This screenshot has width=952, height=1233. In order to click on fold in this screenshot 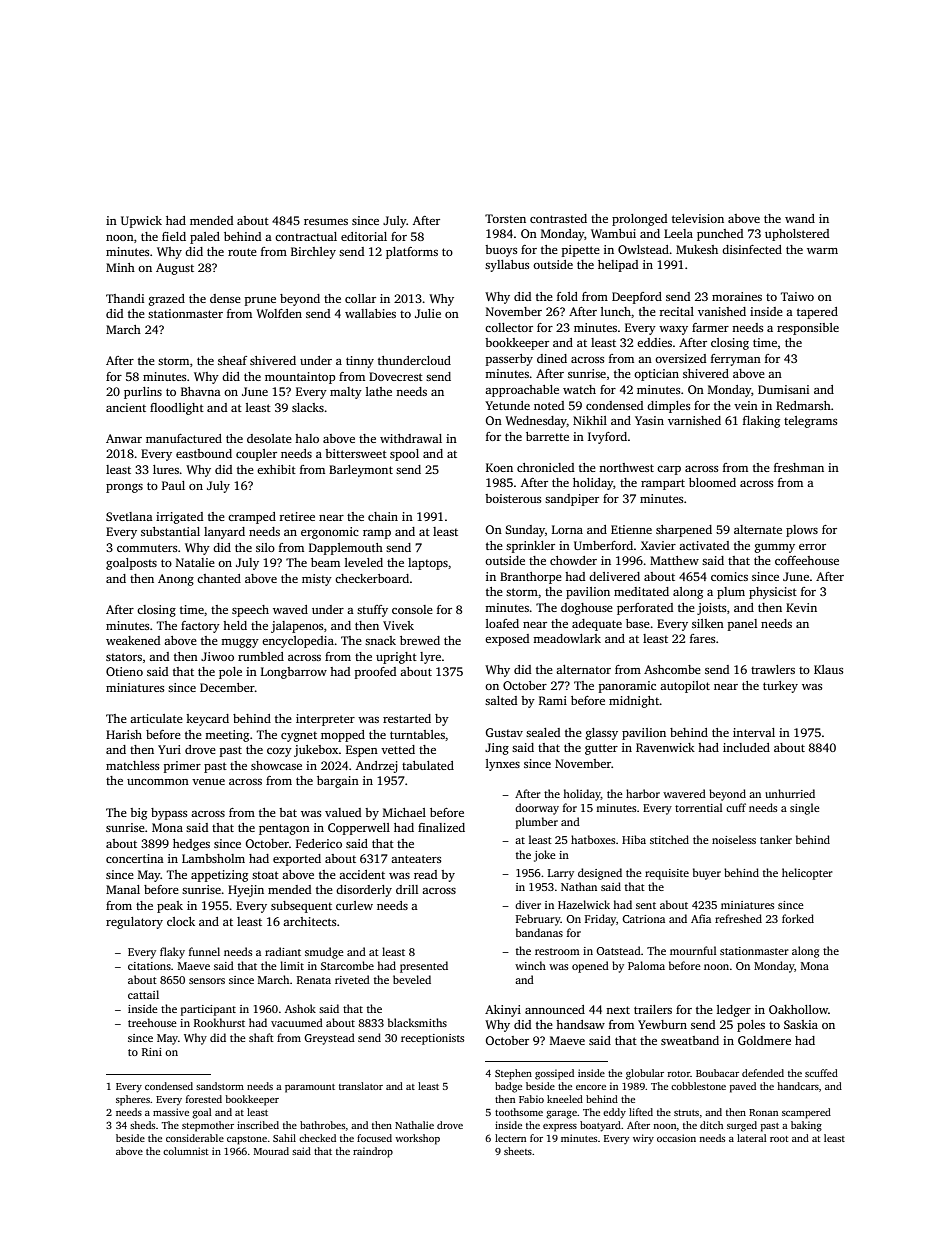, I will do `click(567, 296)`.
